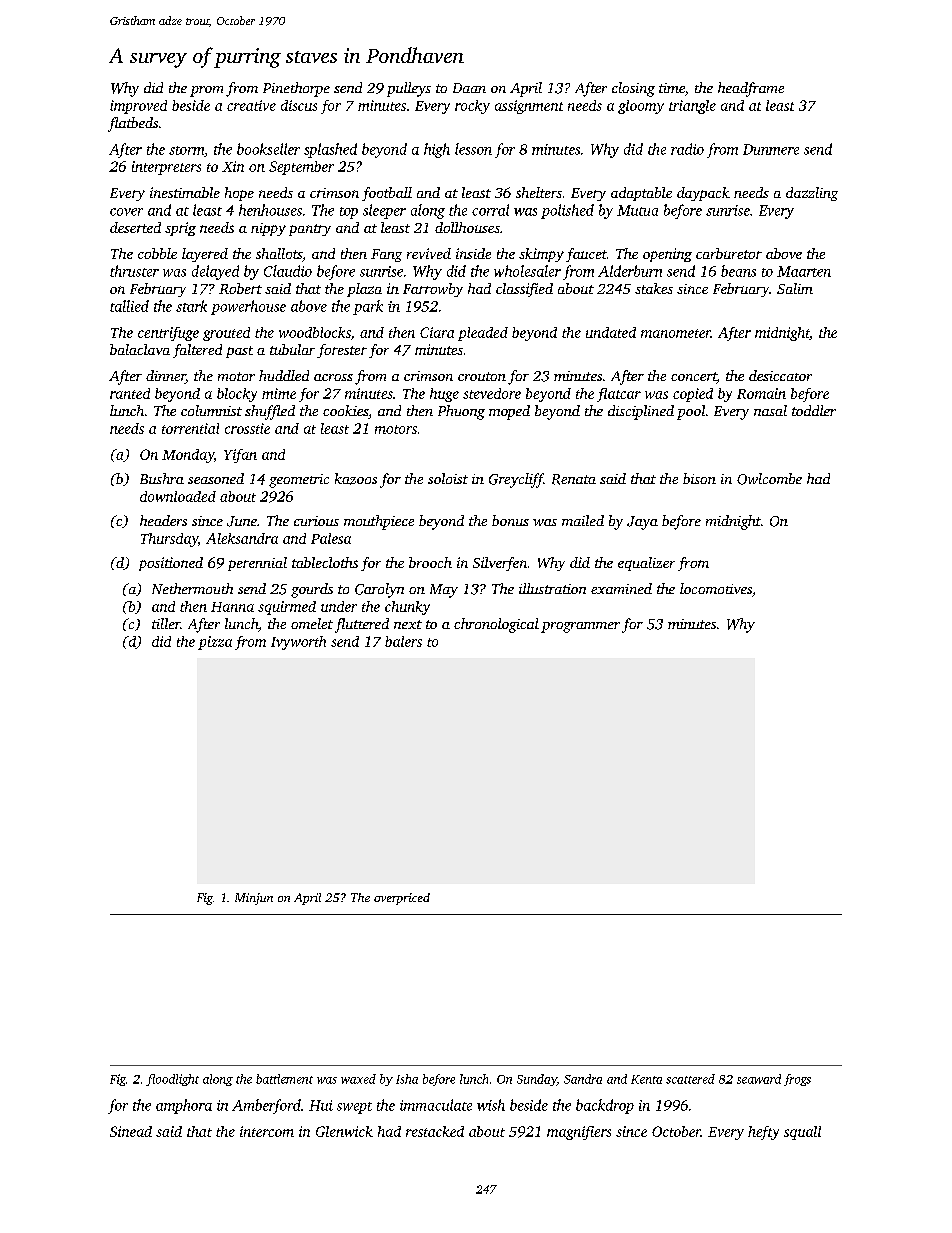 The image size is (952, 1233). What do you see at coordinates (802, 1133) in the image?
I see `squall` at bounding box center [802, 1133].
